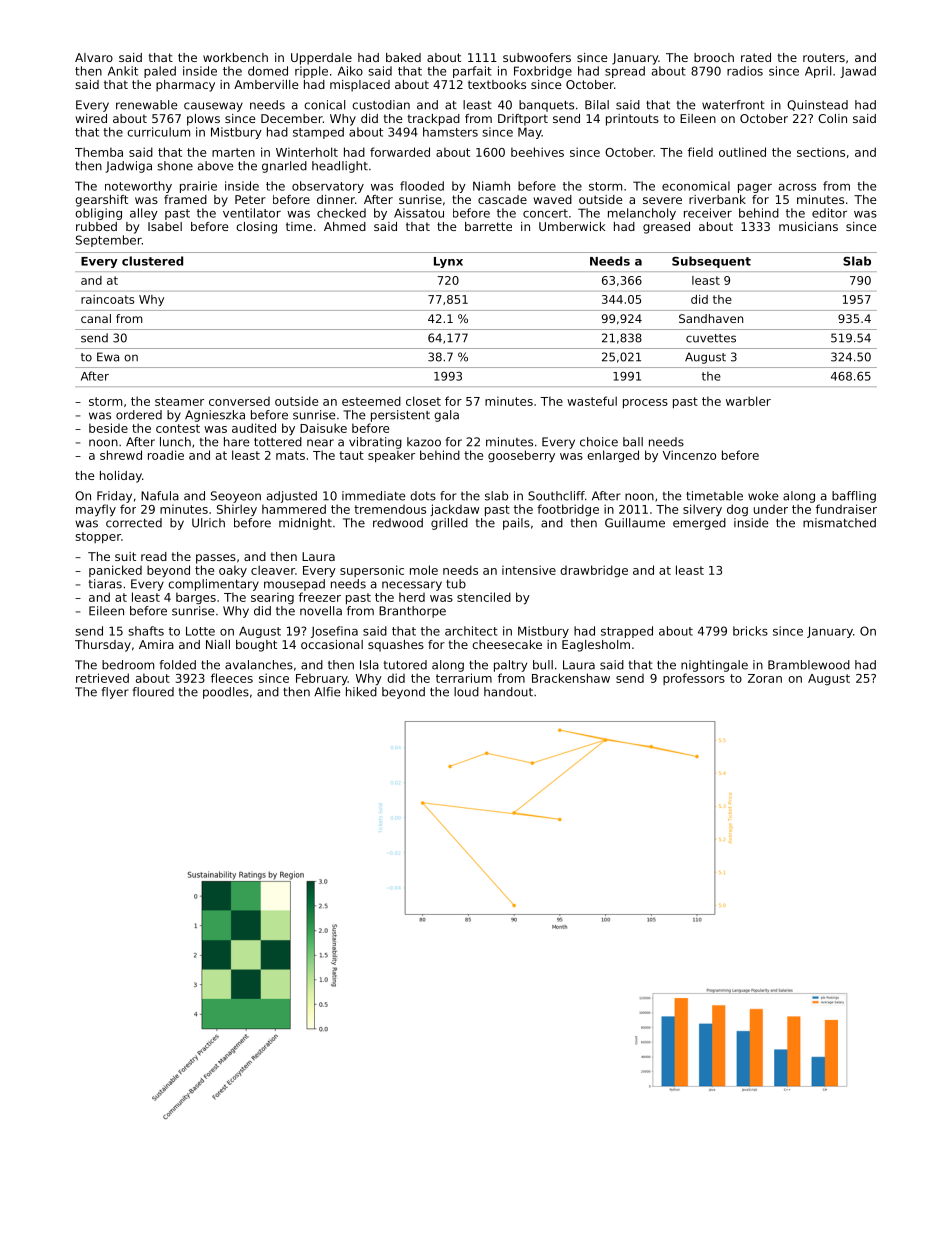 This document has height=1233, width=952. Describe the element at coordinates (371, 401) in the document. I see `esteemed` at that location.
